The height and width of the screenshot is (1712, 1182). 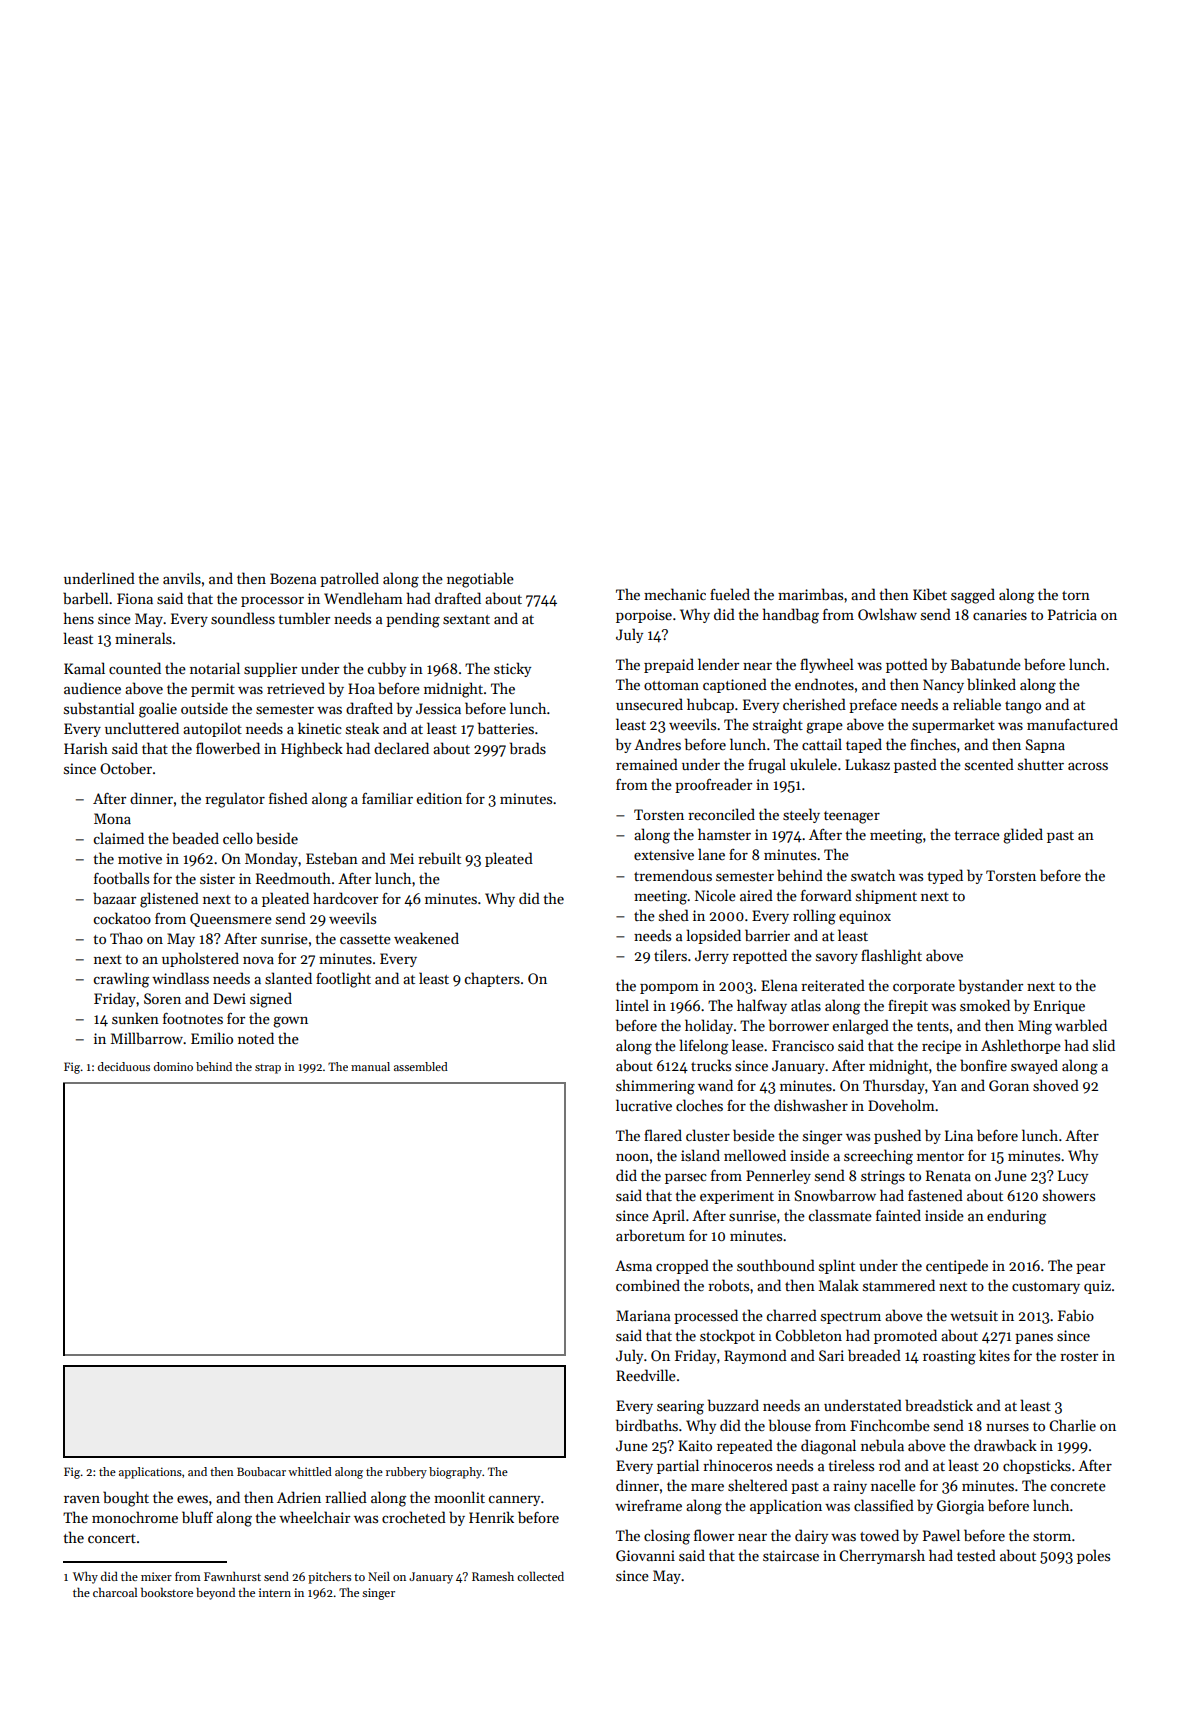 I want to click on Hoa, so click(x=361, y=688).
